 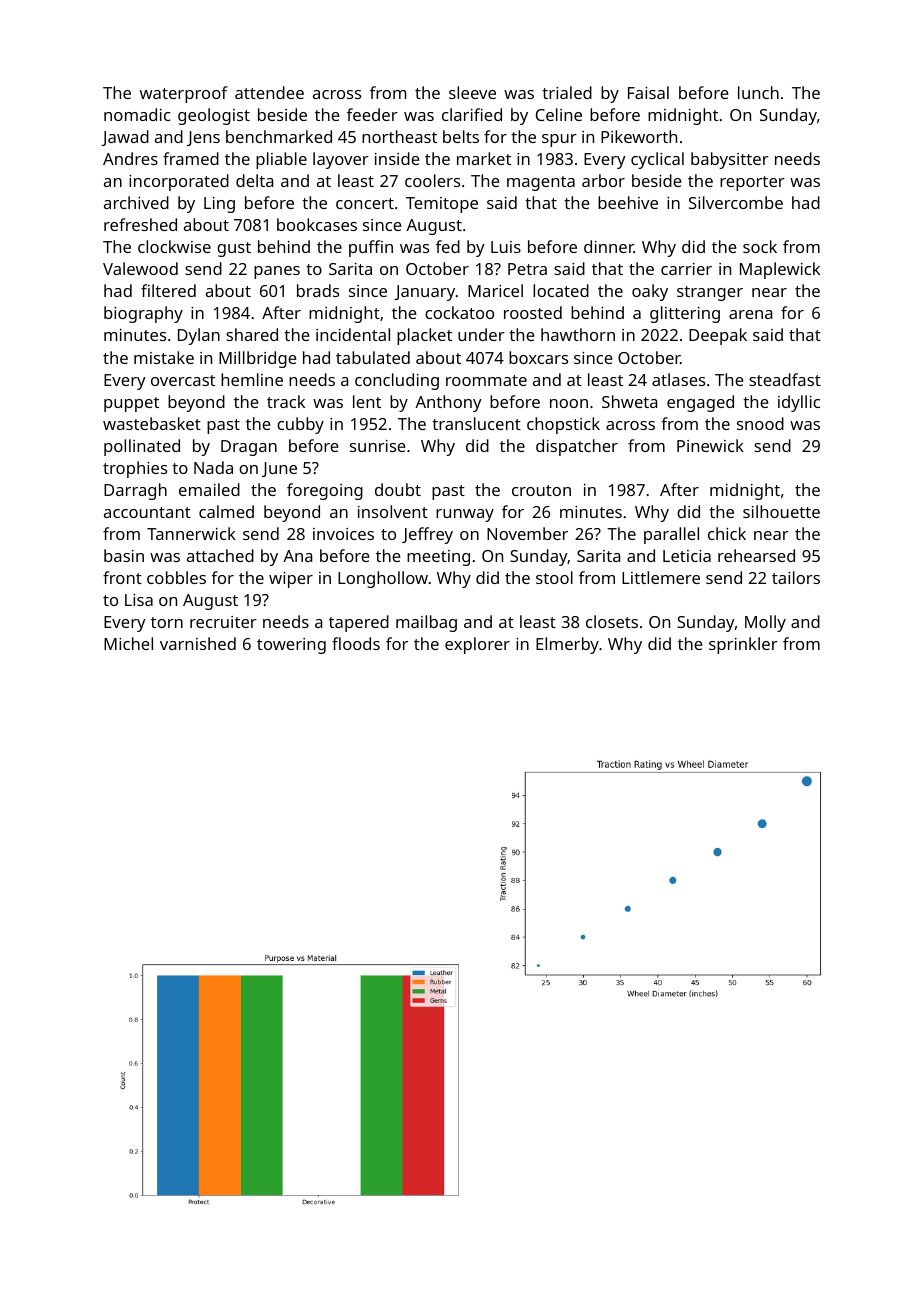 I want to click on cyclical, so click(x=657, y=160).
